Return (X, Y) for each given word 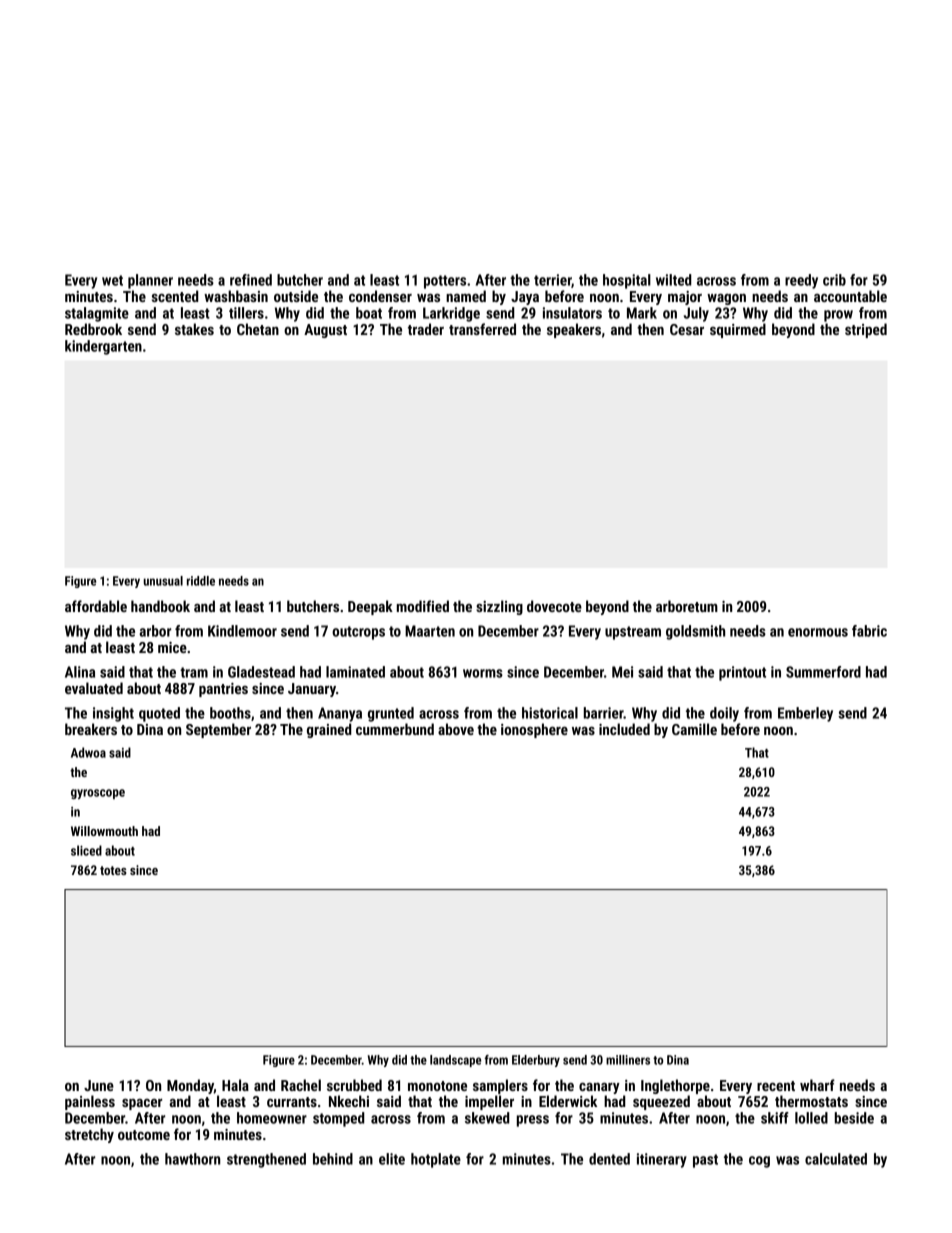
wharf (817, 1085)
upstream (633, 633)
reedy (801, 281)
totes (113, 870)
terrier (553, 281)
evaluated (94, 688)
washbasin (236, 296)
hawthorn (192, 1159)
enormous (818, 632)
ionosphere (534, 730)
